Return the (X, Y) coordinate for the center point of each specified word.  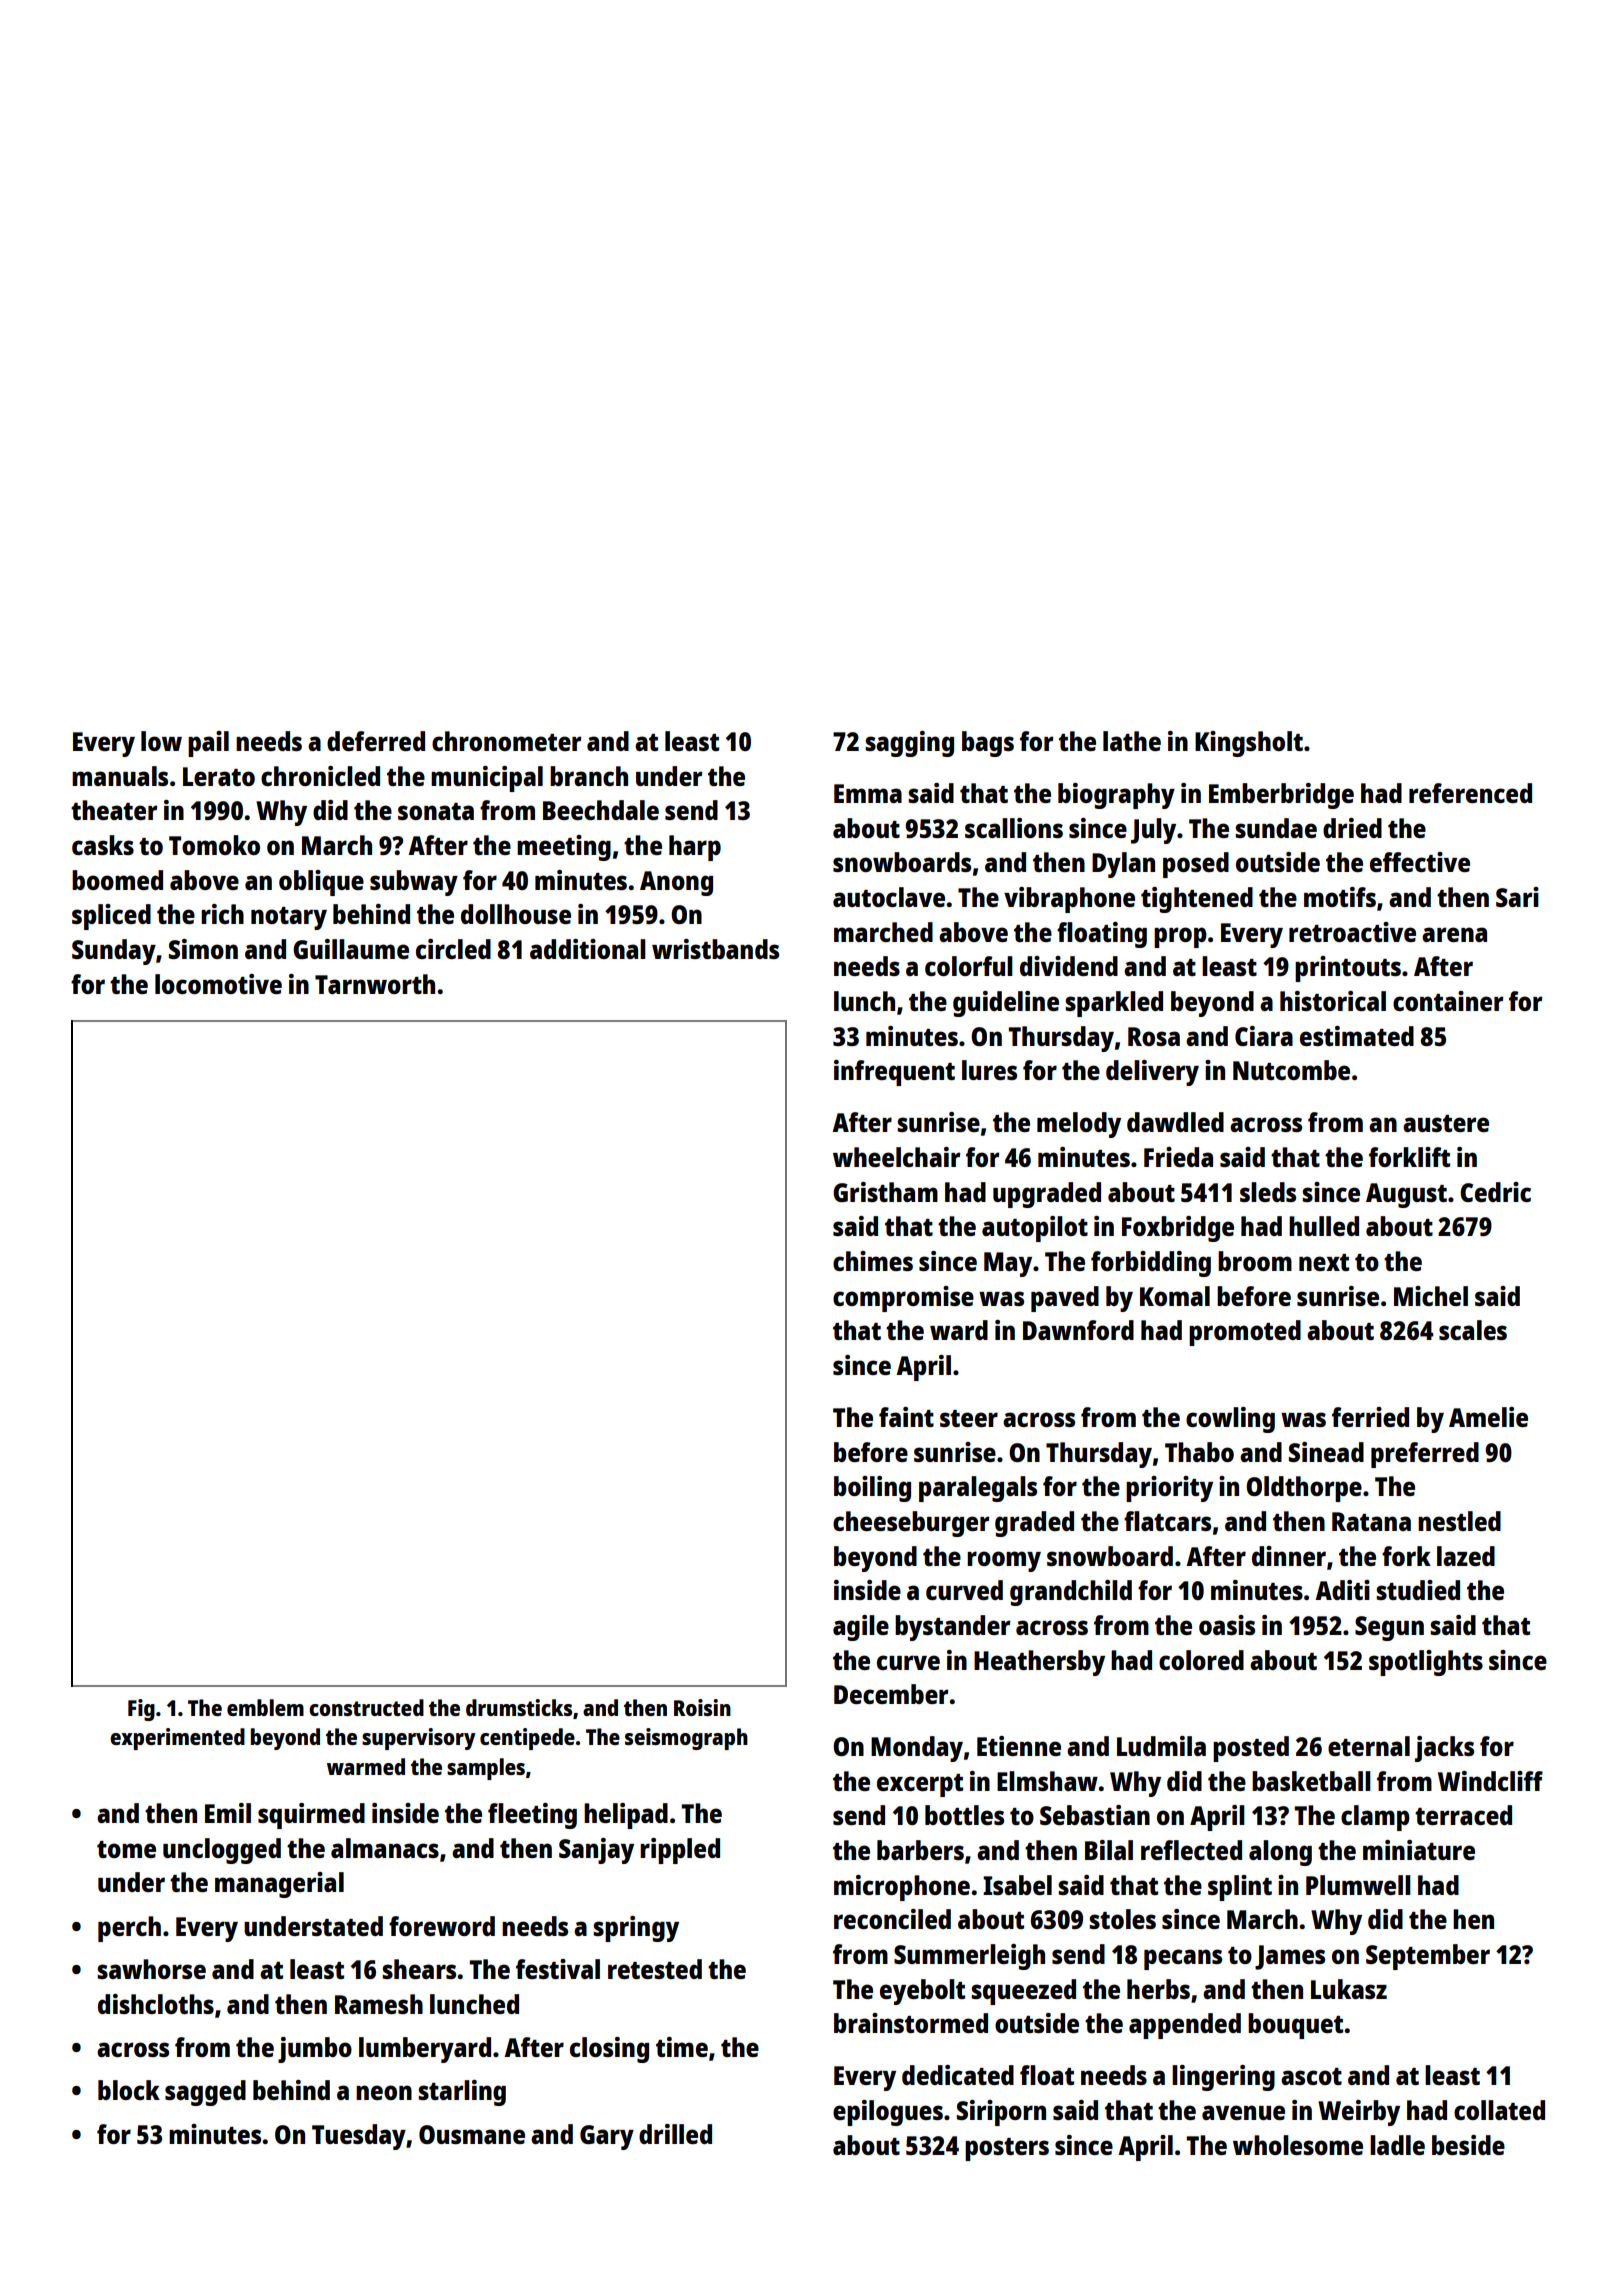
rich (222, 914)
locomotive (218, 984)
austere (1446, 1123)
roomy (1004, 1561)
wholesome (1298, 2145)
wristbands (715, 949)
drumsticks (519, 1707)
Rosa (1154, 1036)
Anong (676, 883)
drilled (675, 2134)
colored (1201, 1660)
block (129, 2090)
